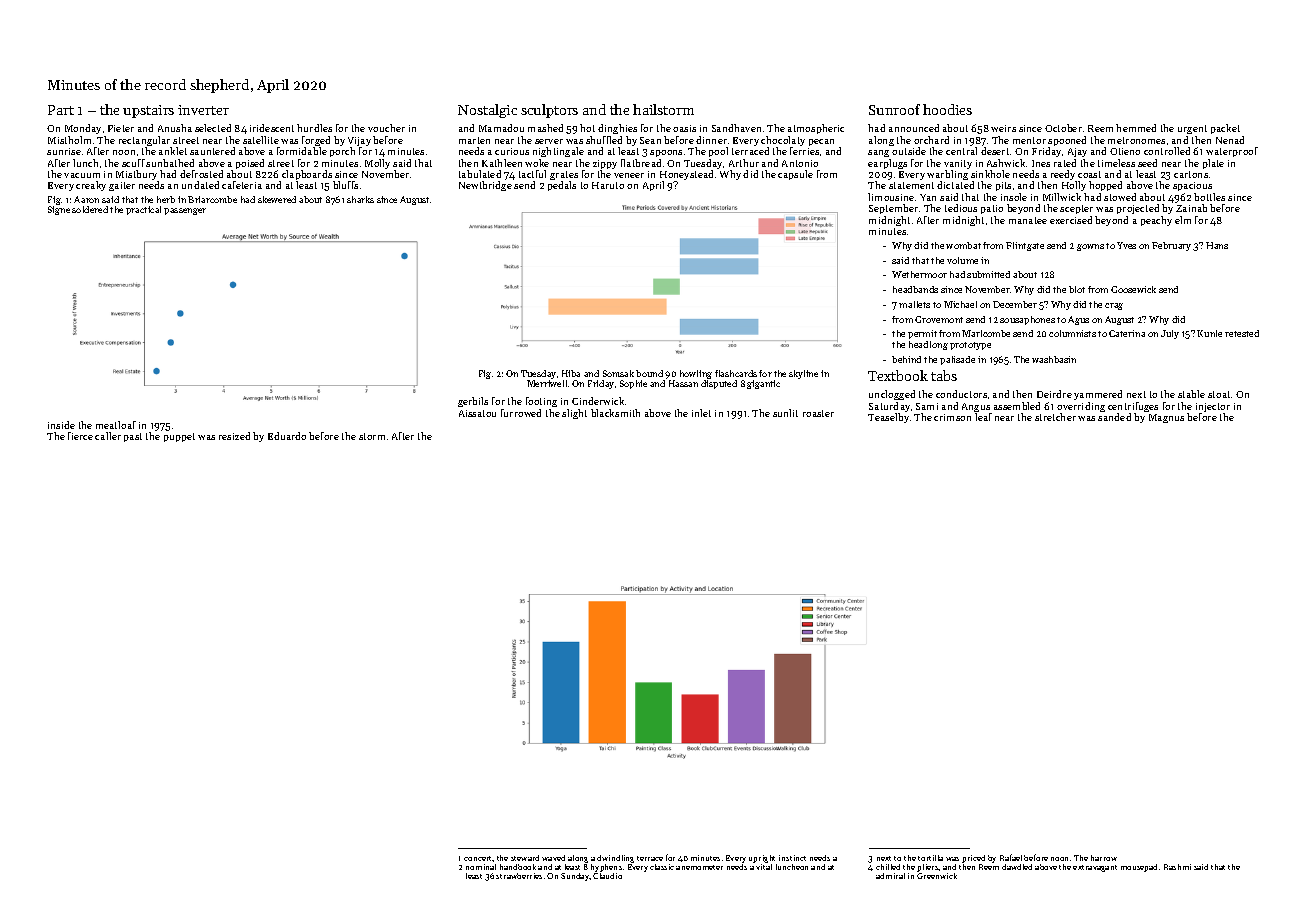 Image resolution: width=1308 pixels, height=924 pixels. What do you see at coordinates (287, 436) in the page?
I see `Eduardo` at bounding box center [287, 436].
